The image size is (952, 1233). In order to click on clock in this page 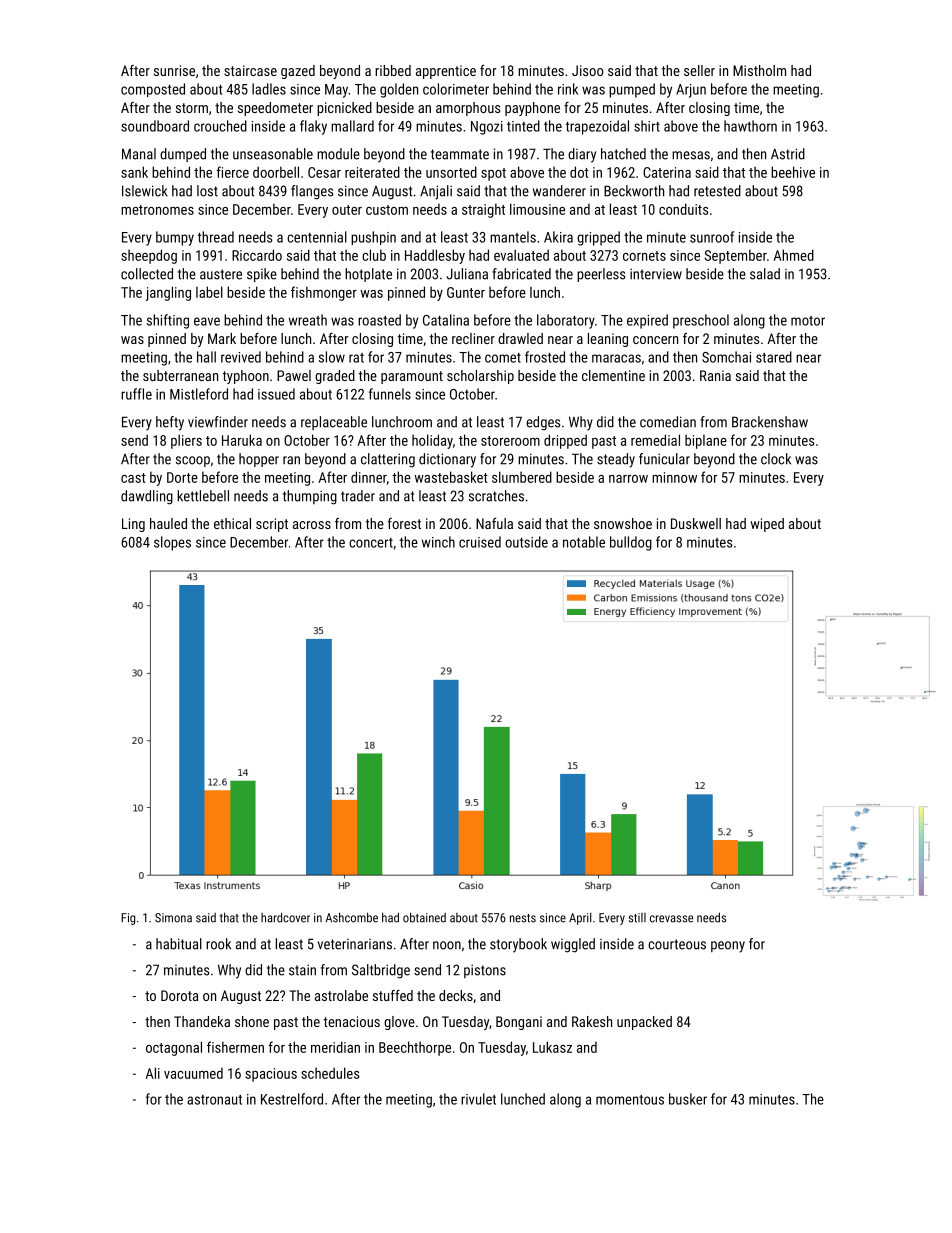, I will do `click(776, 459)`.
